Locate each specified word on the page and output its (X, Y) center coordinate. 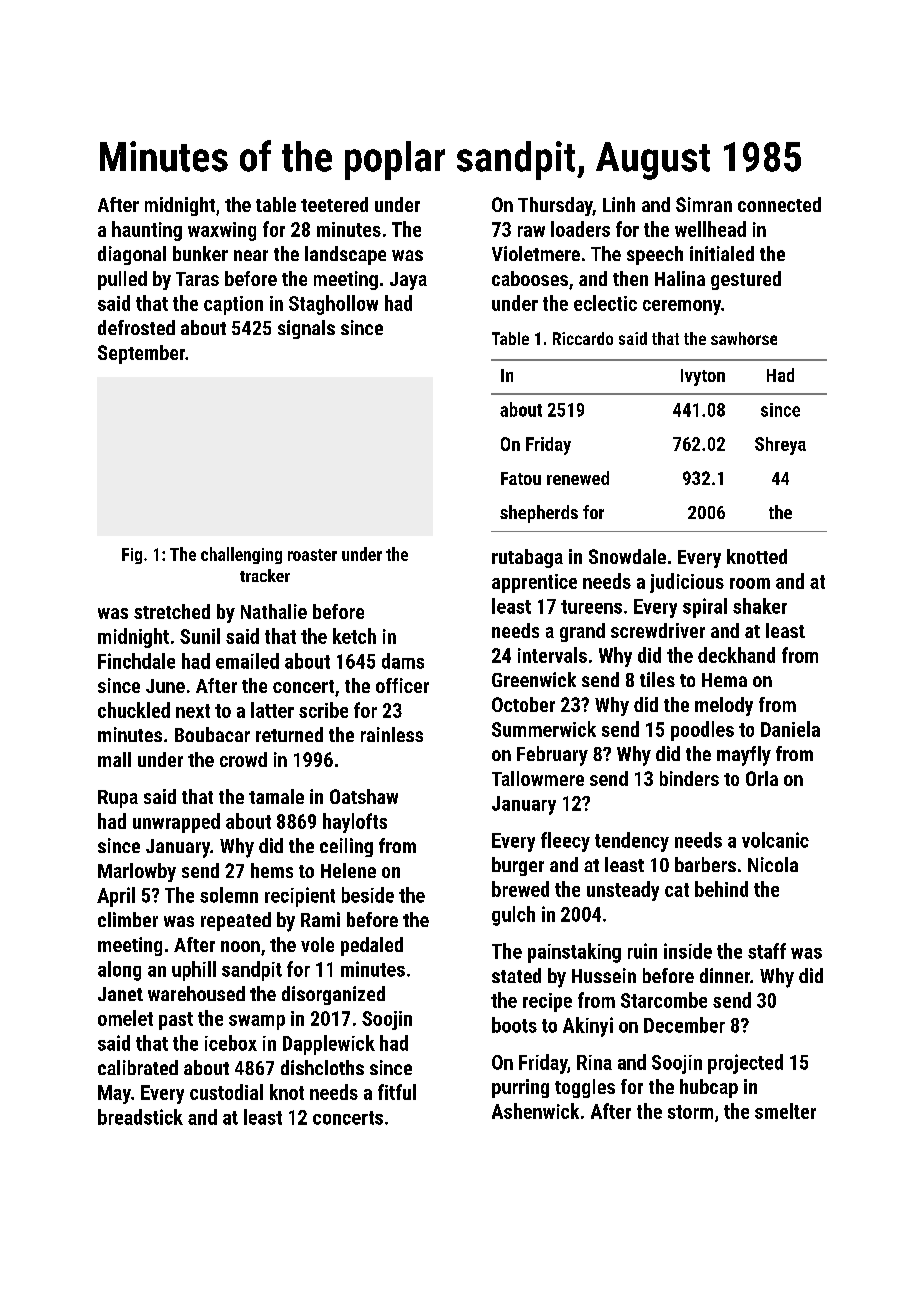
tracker (265, 575)
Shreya (780, 446)
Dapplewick (329, 1045)
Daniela (790, 729)
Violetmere (536, 253)
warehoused (196, 993)
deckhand (736, 655)
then (630, 278)
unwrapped (176, 823)
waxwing (222, 231)
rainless (392, 734)
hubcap (709, 1088)
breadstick (140, 1117)
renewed (578, 478)
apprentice (534, 583)
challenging (241, 555)
